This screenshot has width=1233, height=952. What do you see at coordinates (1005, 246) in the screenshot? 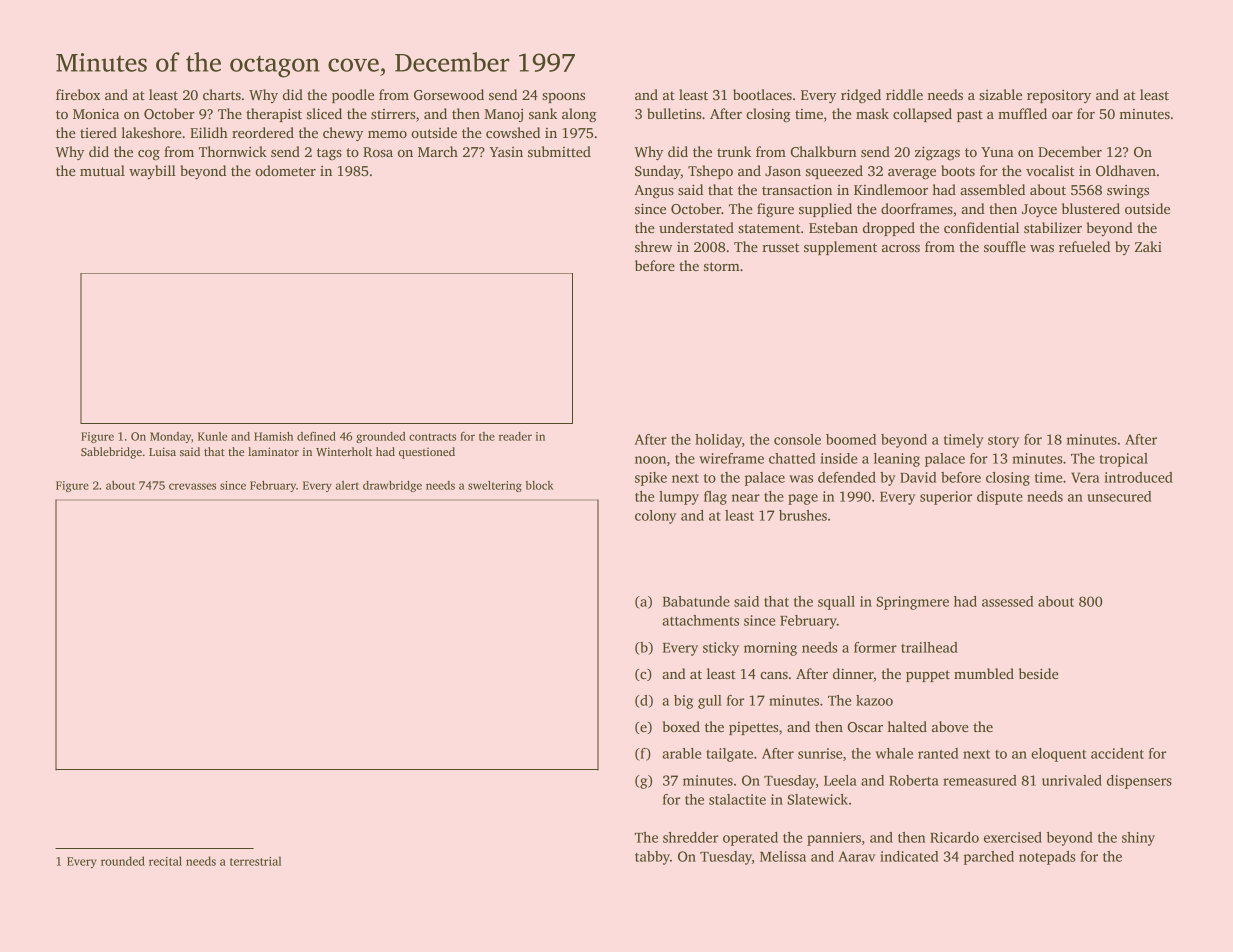
I see `souffle` at bounding box center [1005, 246].
